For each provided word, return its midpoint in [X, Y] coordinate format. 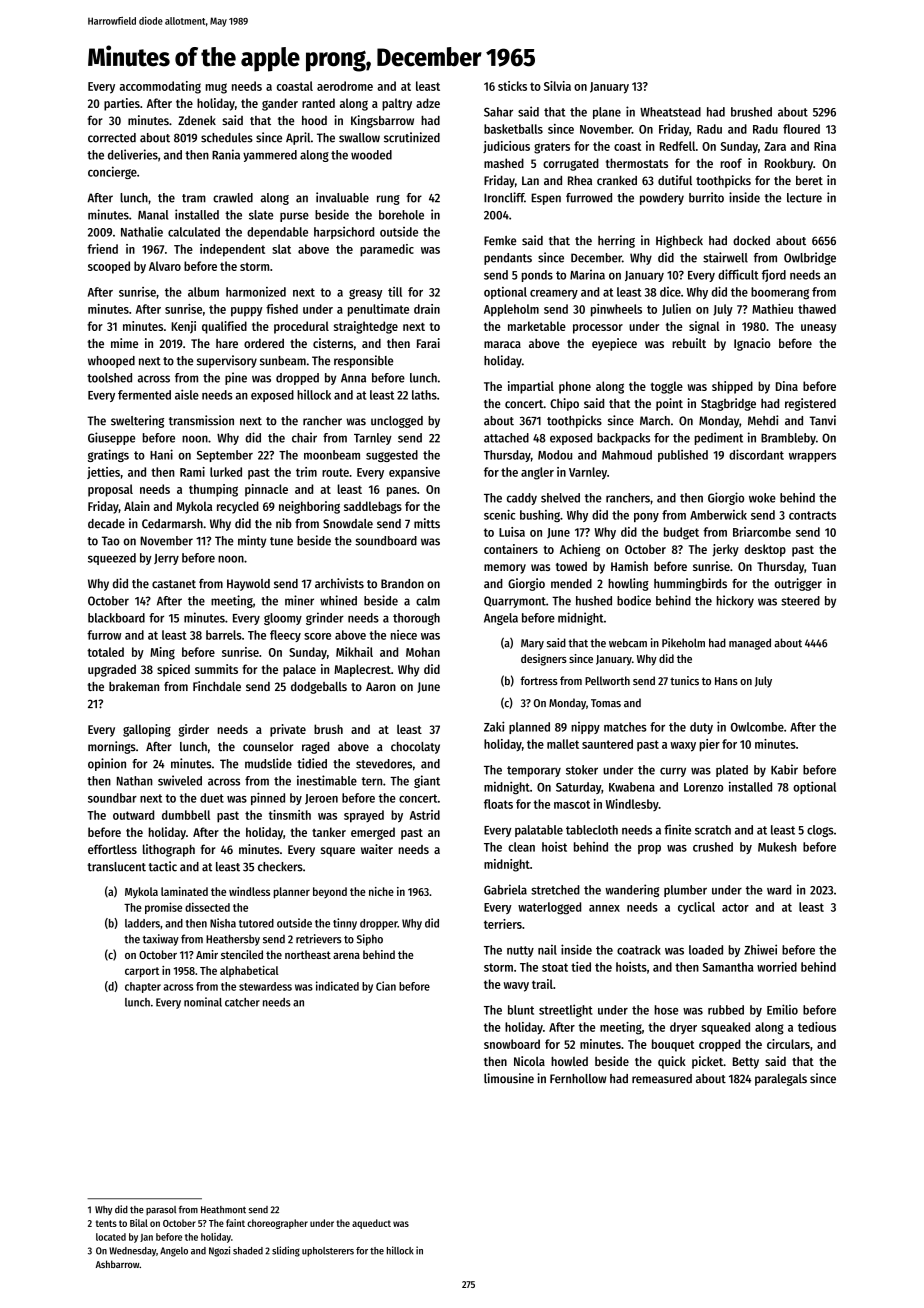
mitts [427, 523]
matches [625, 727]
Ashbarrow [117, 1264]
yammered [270, 156]
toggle [666, 387]
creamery [554, 294]
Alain [137, 506]
